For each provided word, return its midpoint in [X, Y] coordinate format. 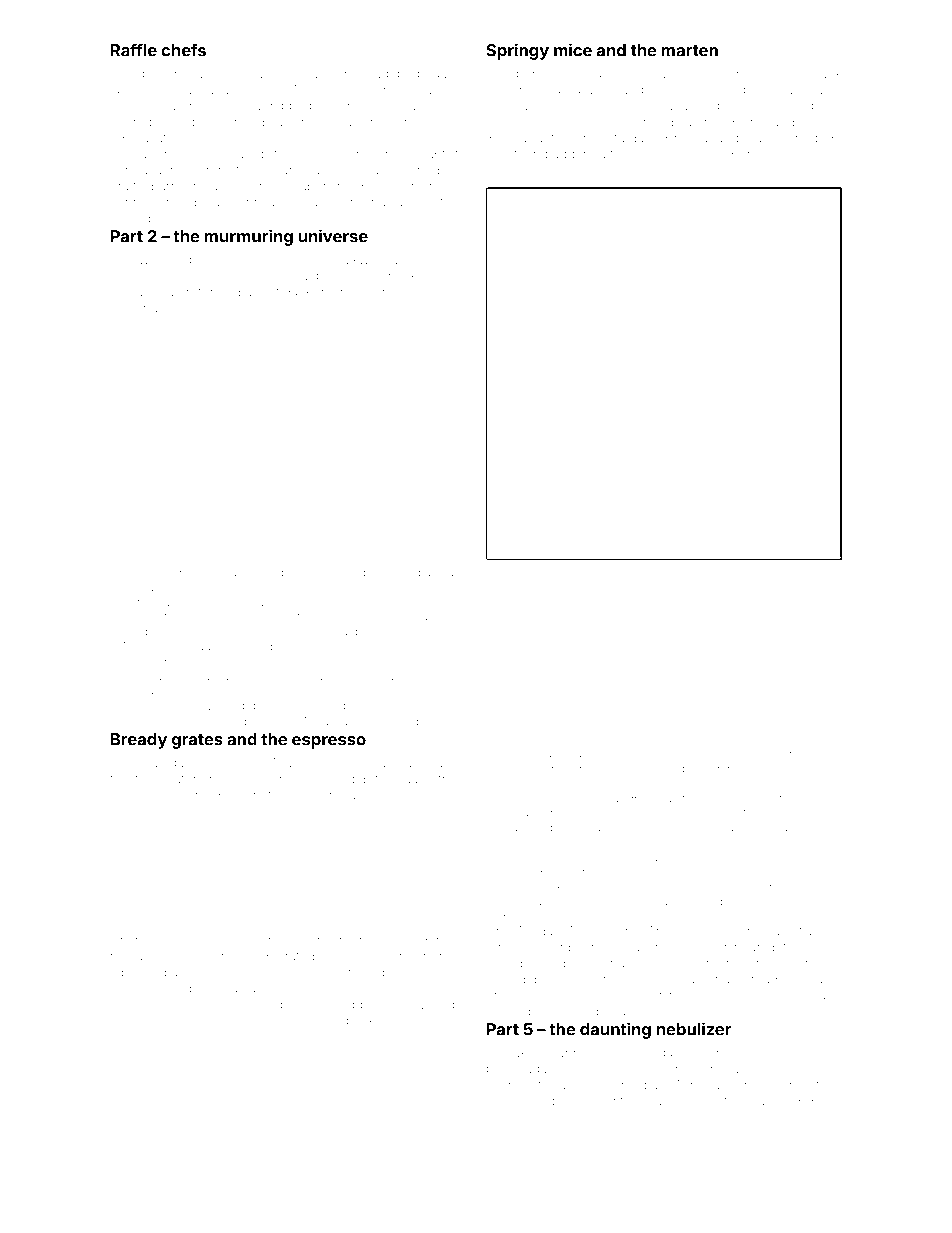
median [143, 631]
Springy [517, 51]
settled [397, 602]
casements [143, 1005]
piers [249, 797]
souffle [261, 73]
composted [351, 989]
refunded [213, 291]
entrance [789, 814]
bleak [594, 768]
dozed [445, 525]
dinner [775, 754]
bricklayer [416, 277]
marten [690, 51]
